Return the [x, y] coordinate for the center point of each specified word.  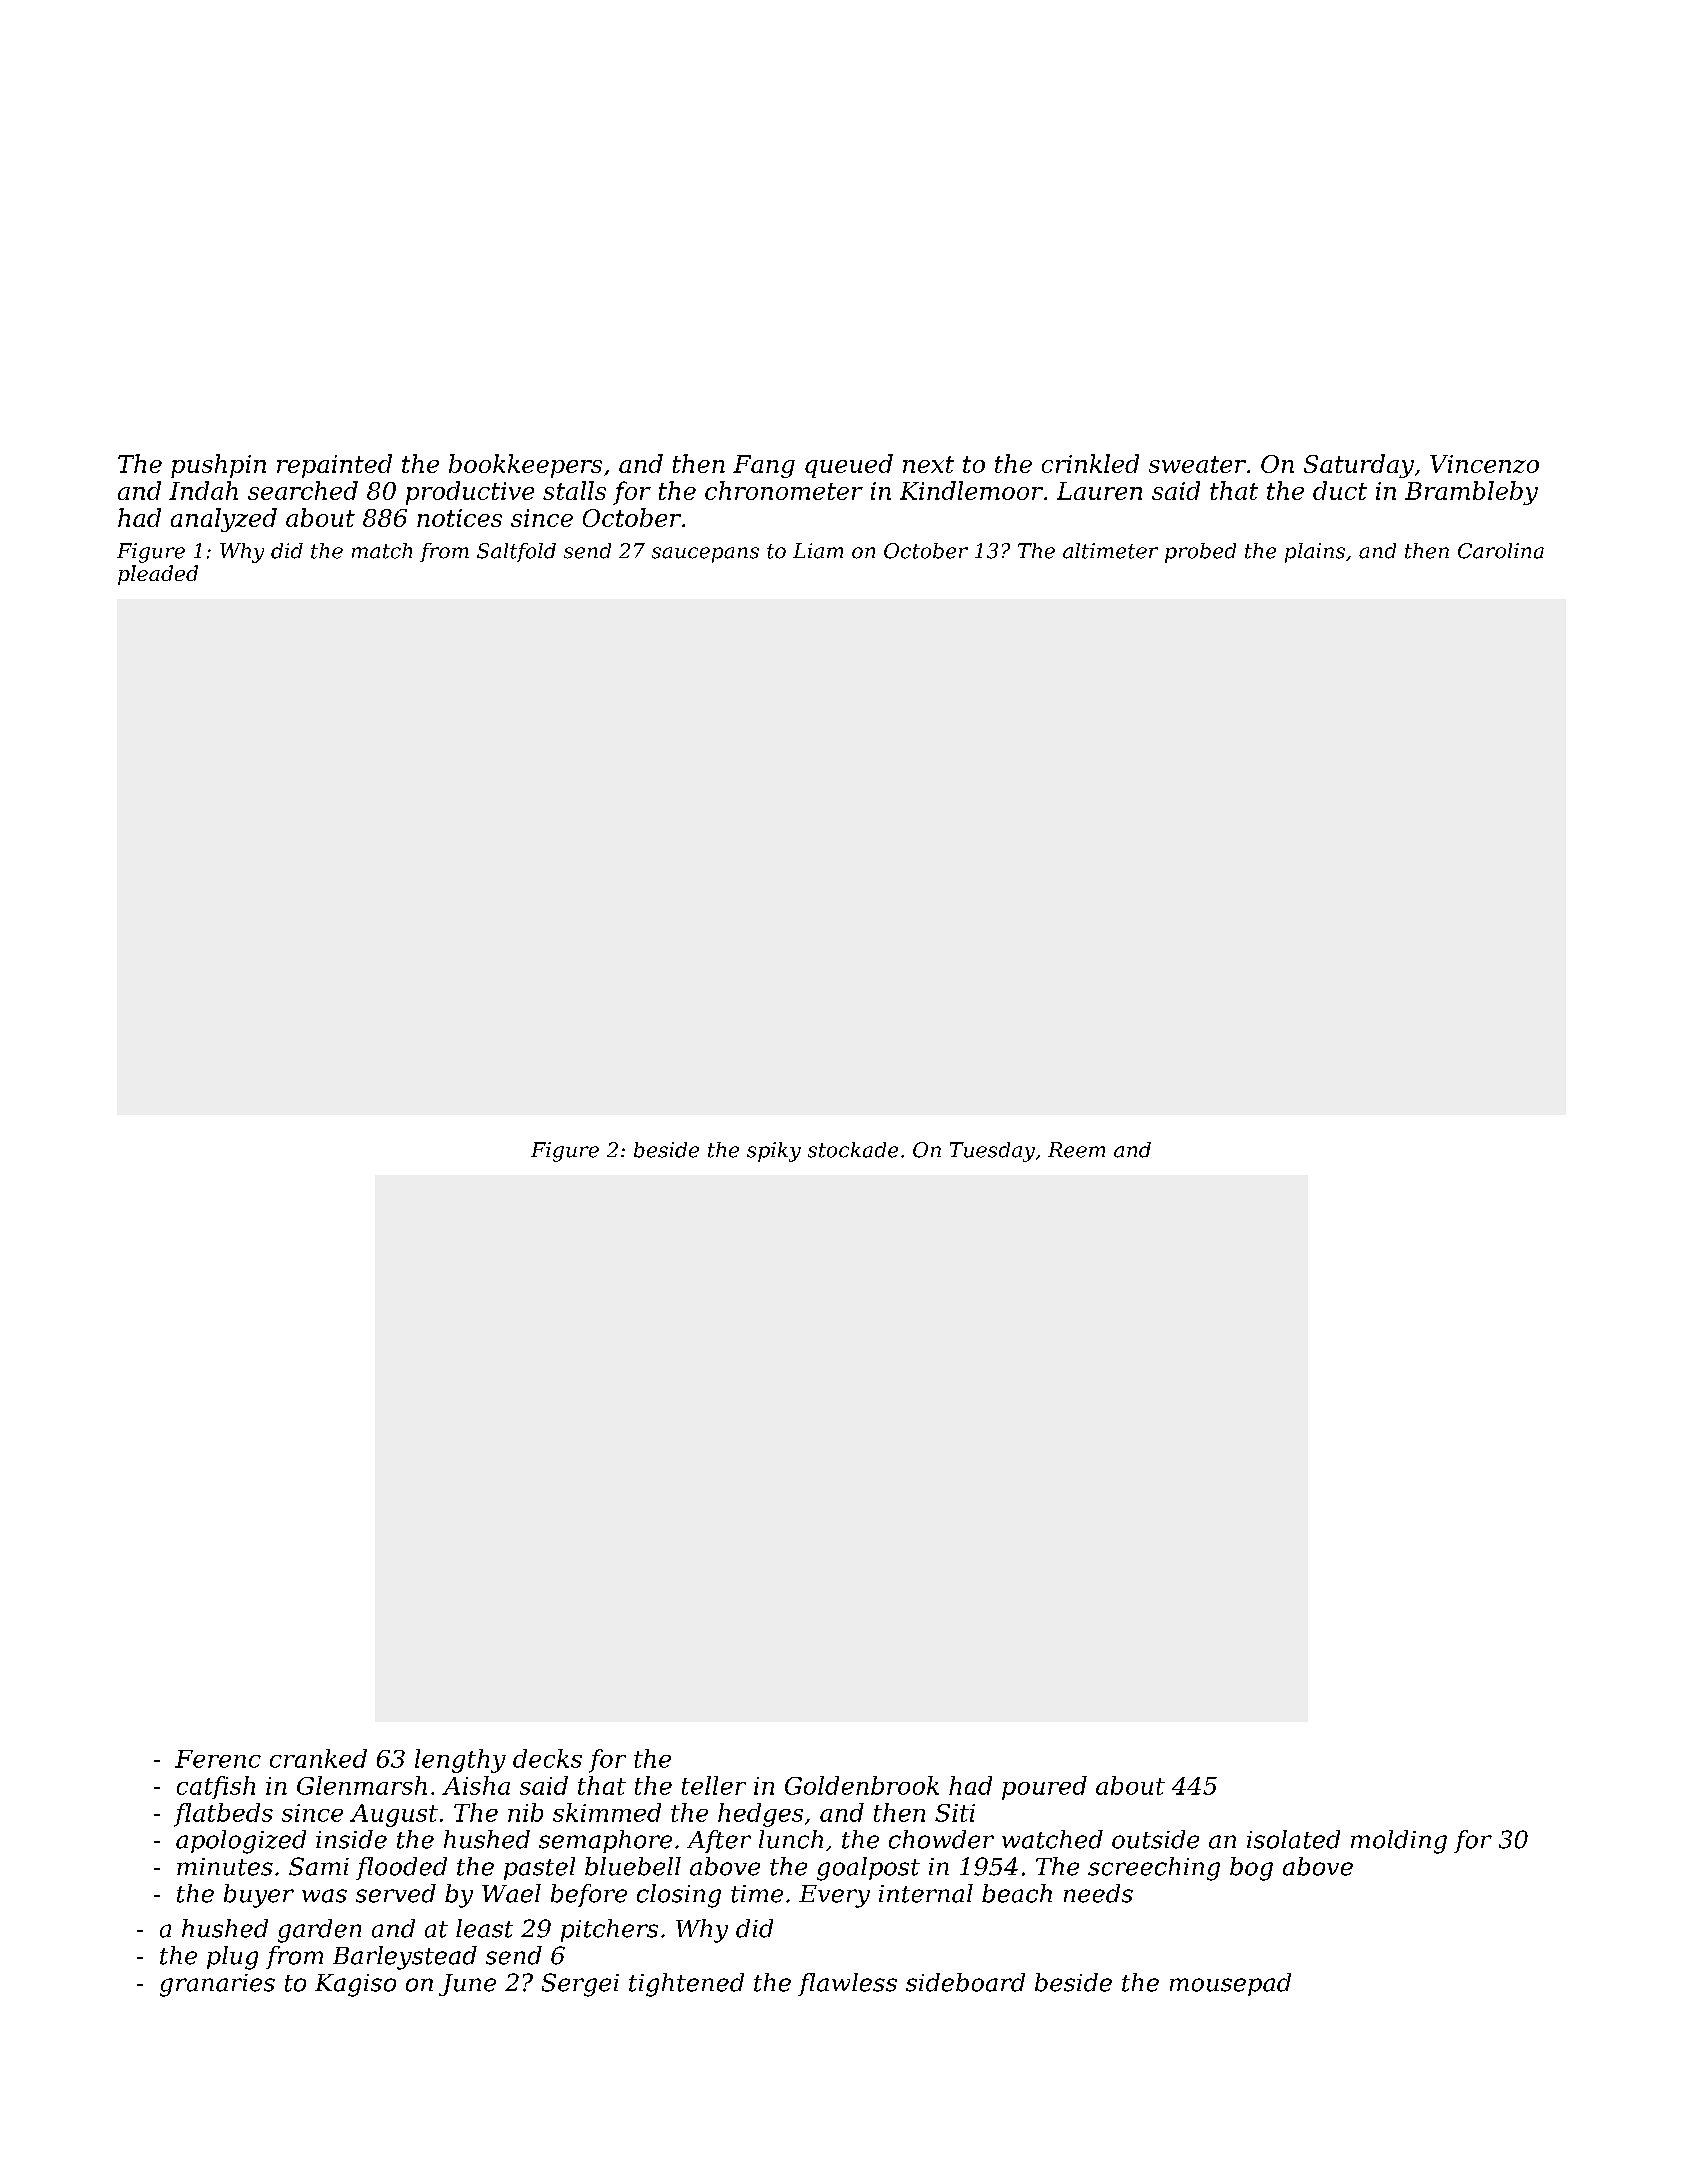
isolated [1293, 1839]
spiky [774, 1152]
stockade [853, 1150]
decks [547, 1758]
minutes [225, 1867]
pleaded [158, 575]
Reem [1076, 1150]
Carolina [1501, 551]
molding [1399, 1842]
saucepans [705, 555]
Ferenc [218, 1759]
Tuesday [992, 1152]
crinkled [1090, 463]
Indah [203, 490]
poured [1044, 1788]
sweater [1197, 464]
